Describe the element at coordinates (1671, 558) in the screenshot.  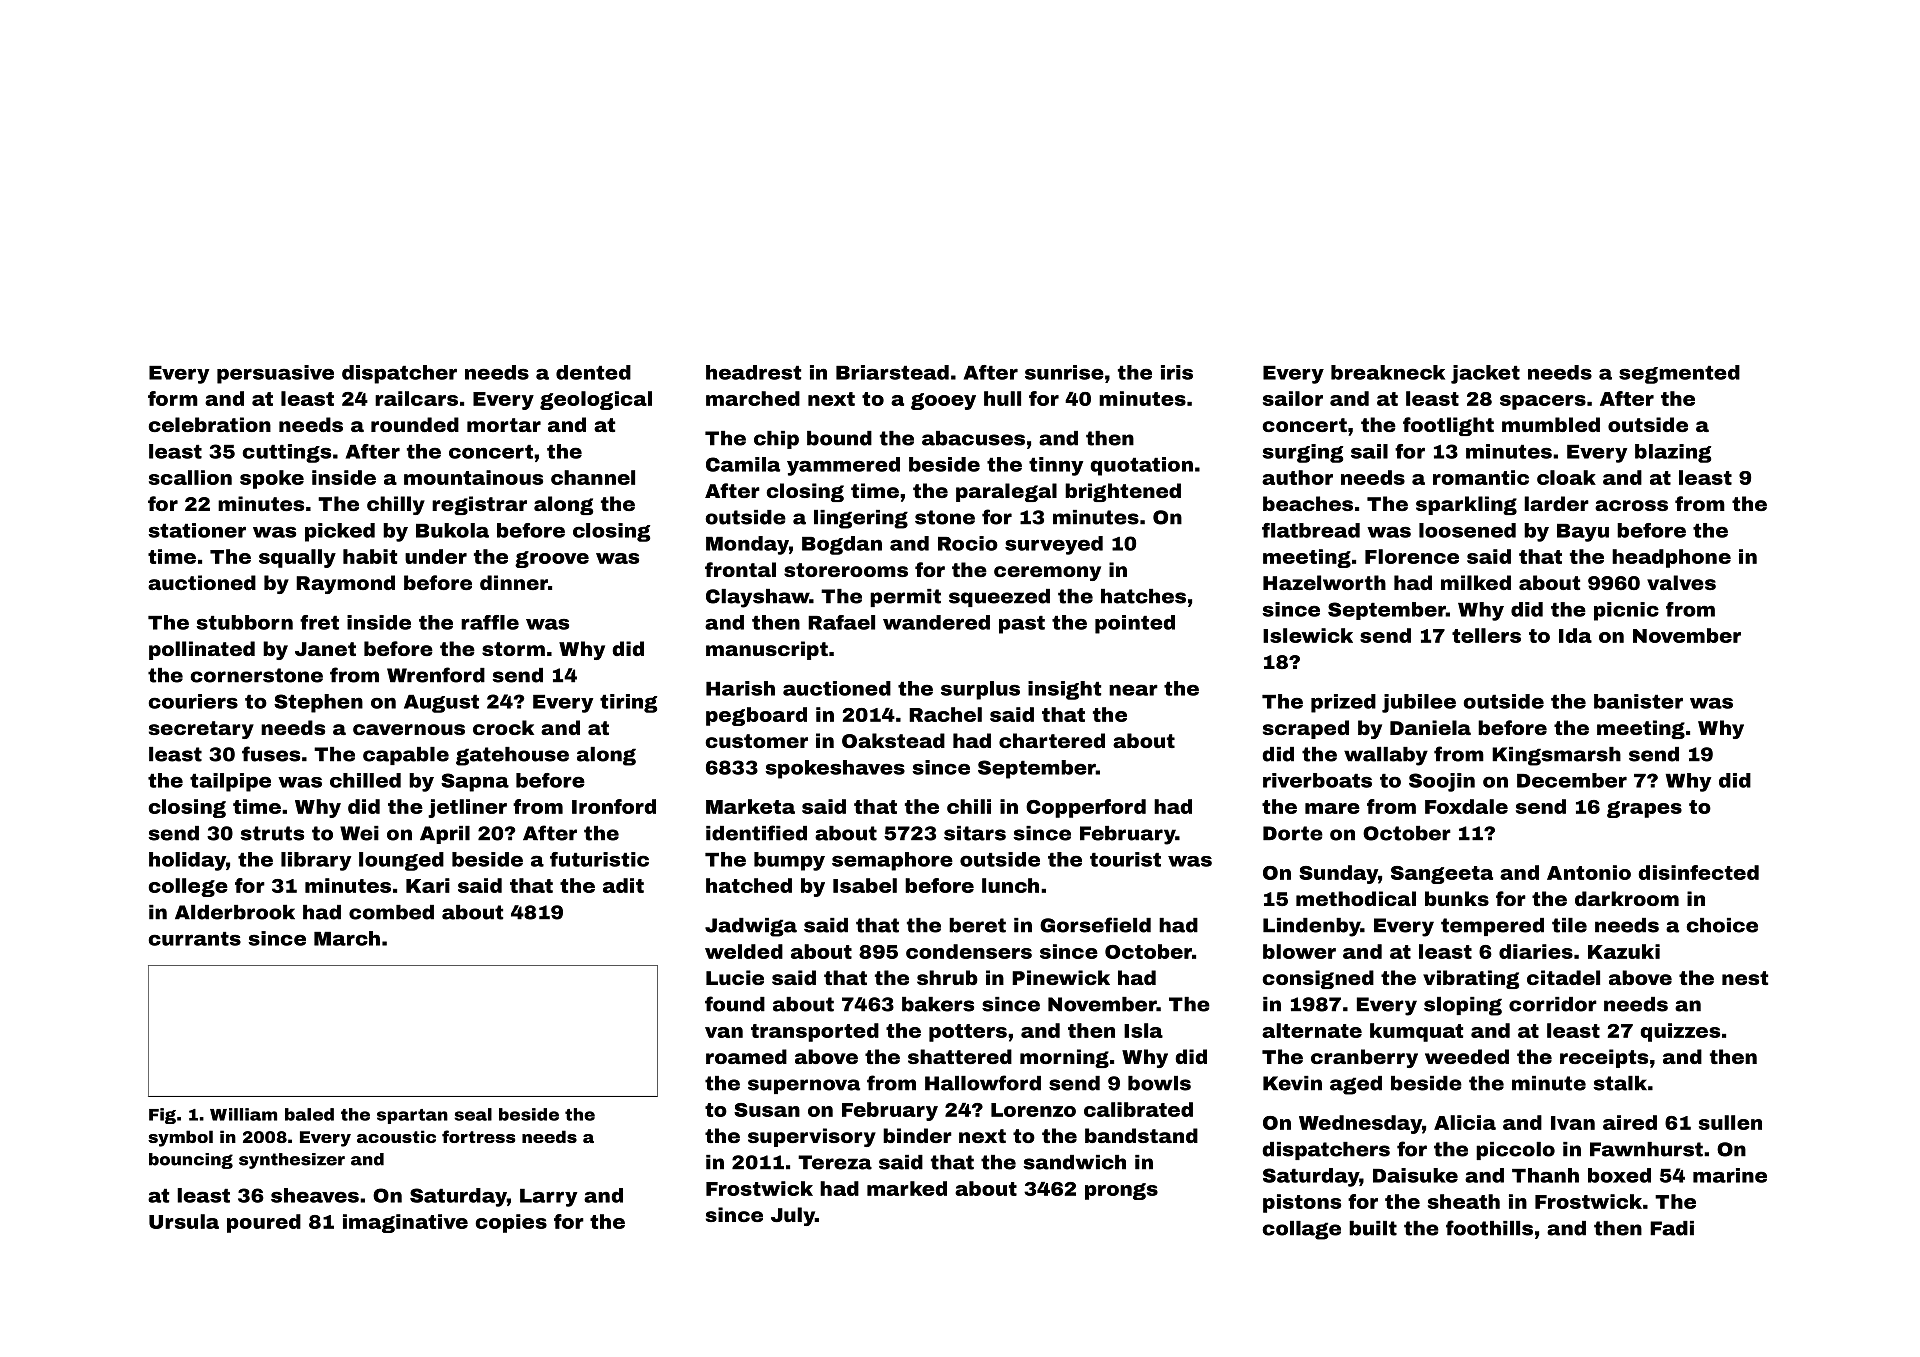
I see `headphone` at that location.
